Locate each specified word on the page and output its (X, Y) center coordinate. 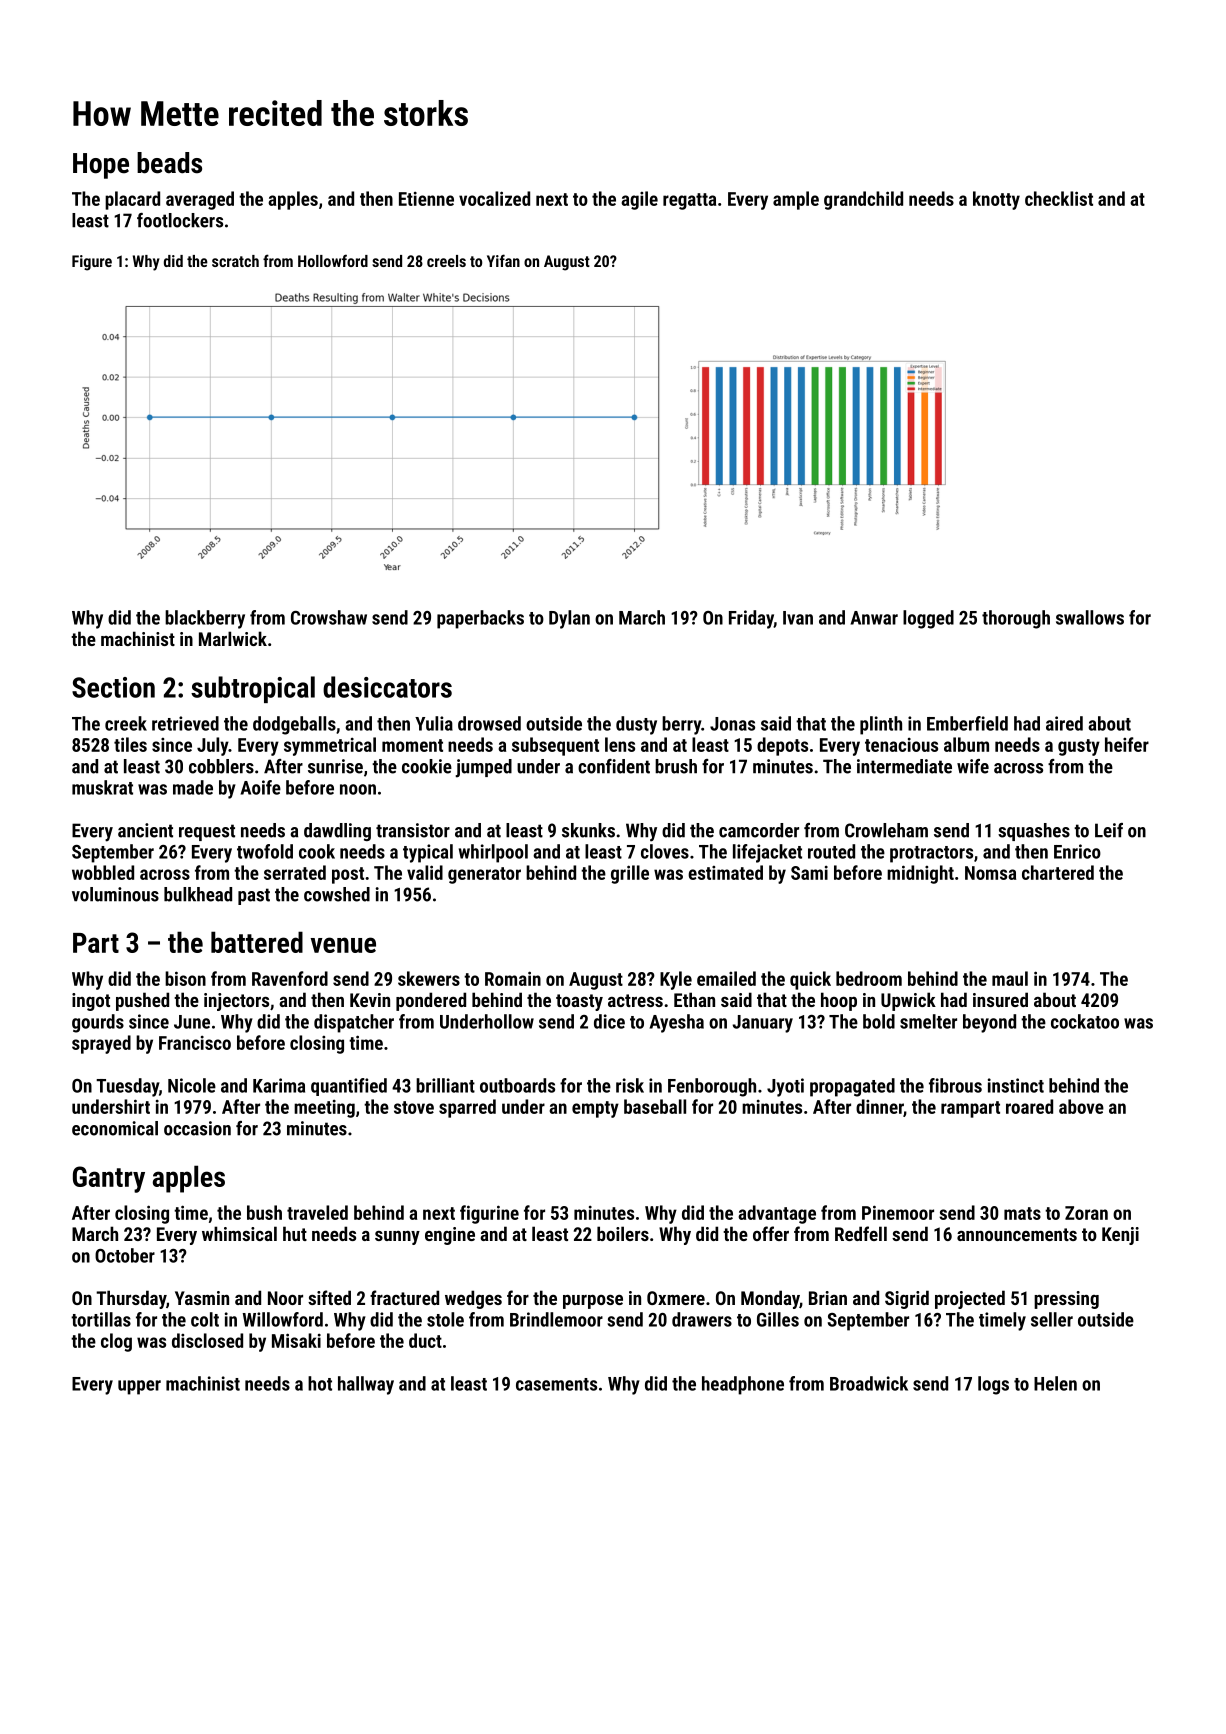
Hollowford (333, 260)
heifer (1127, 744)
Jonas (732, 724)
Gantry (109, 1179)
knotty (996, 200)
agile (639, 200)
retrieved (185, 723)
